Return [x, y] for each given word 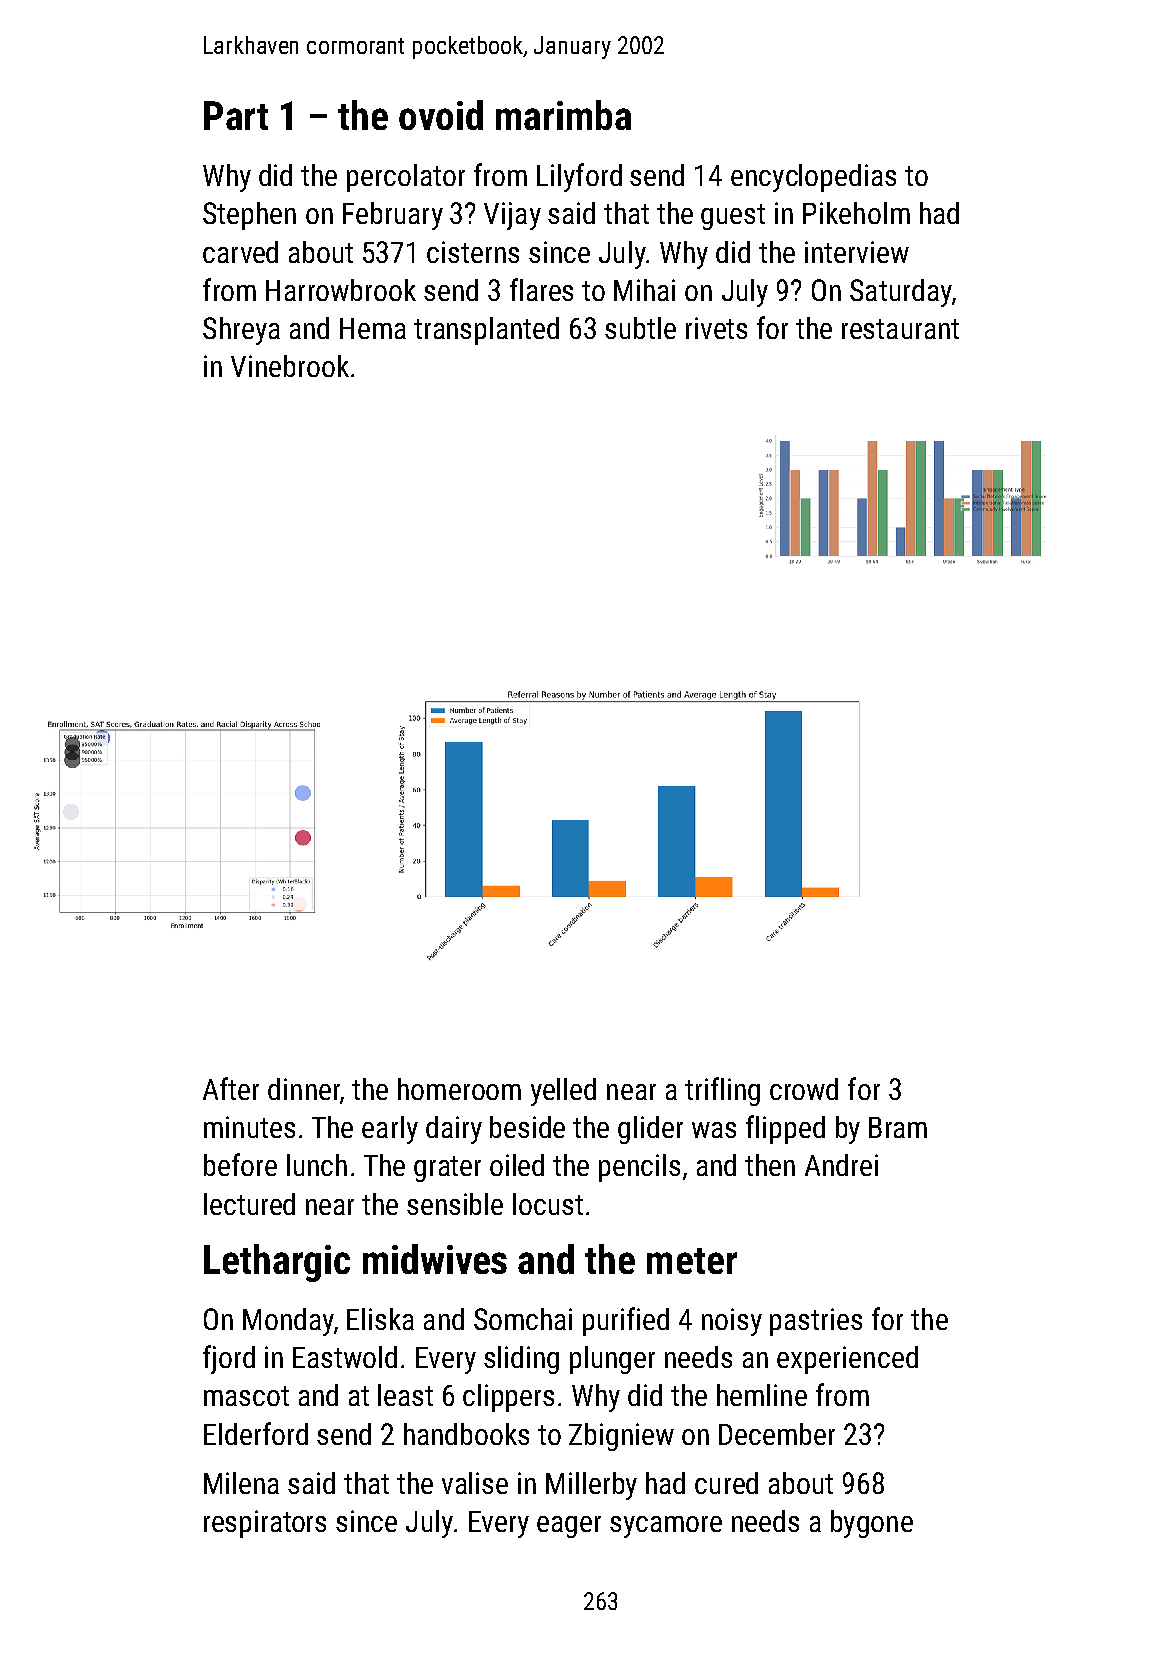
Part [236, 115]
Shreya [241, 331]
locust [548, 1204]
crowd [804, 1089]
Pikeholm [856, 213]
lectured [249, 1204]
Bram [898, 1127]
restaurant [900, 329]
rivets [716, 328]
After [231, 1088]
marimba [563, 115]
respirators [265, 1524]
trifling [722, 1091]
